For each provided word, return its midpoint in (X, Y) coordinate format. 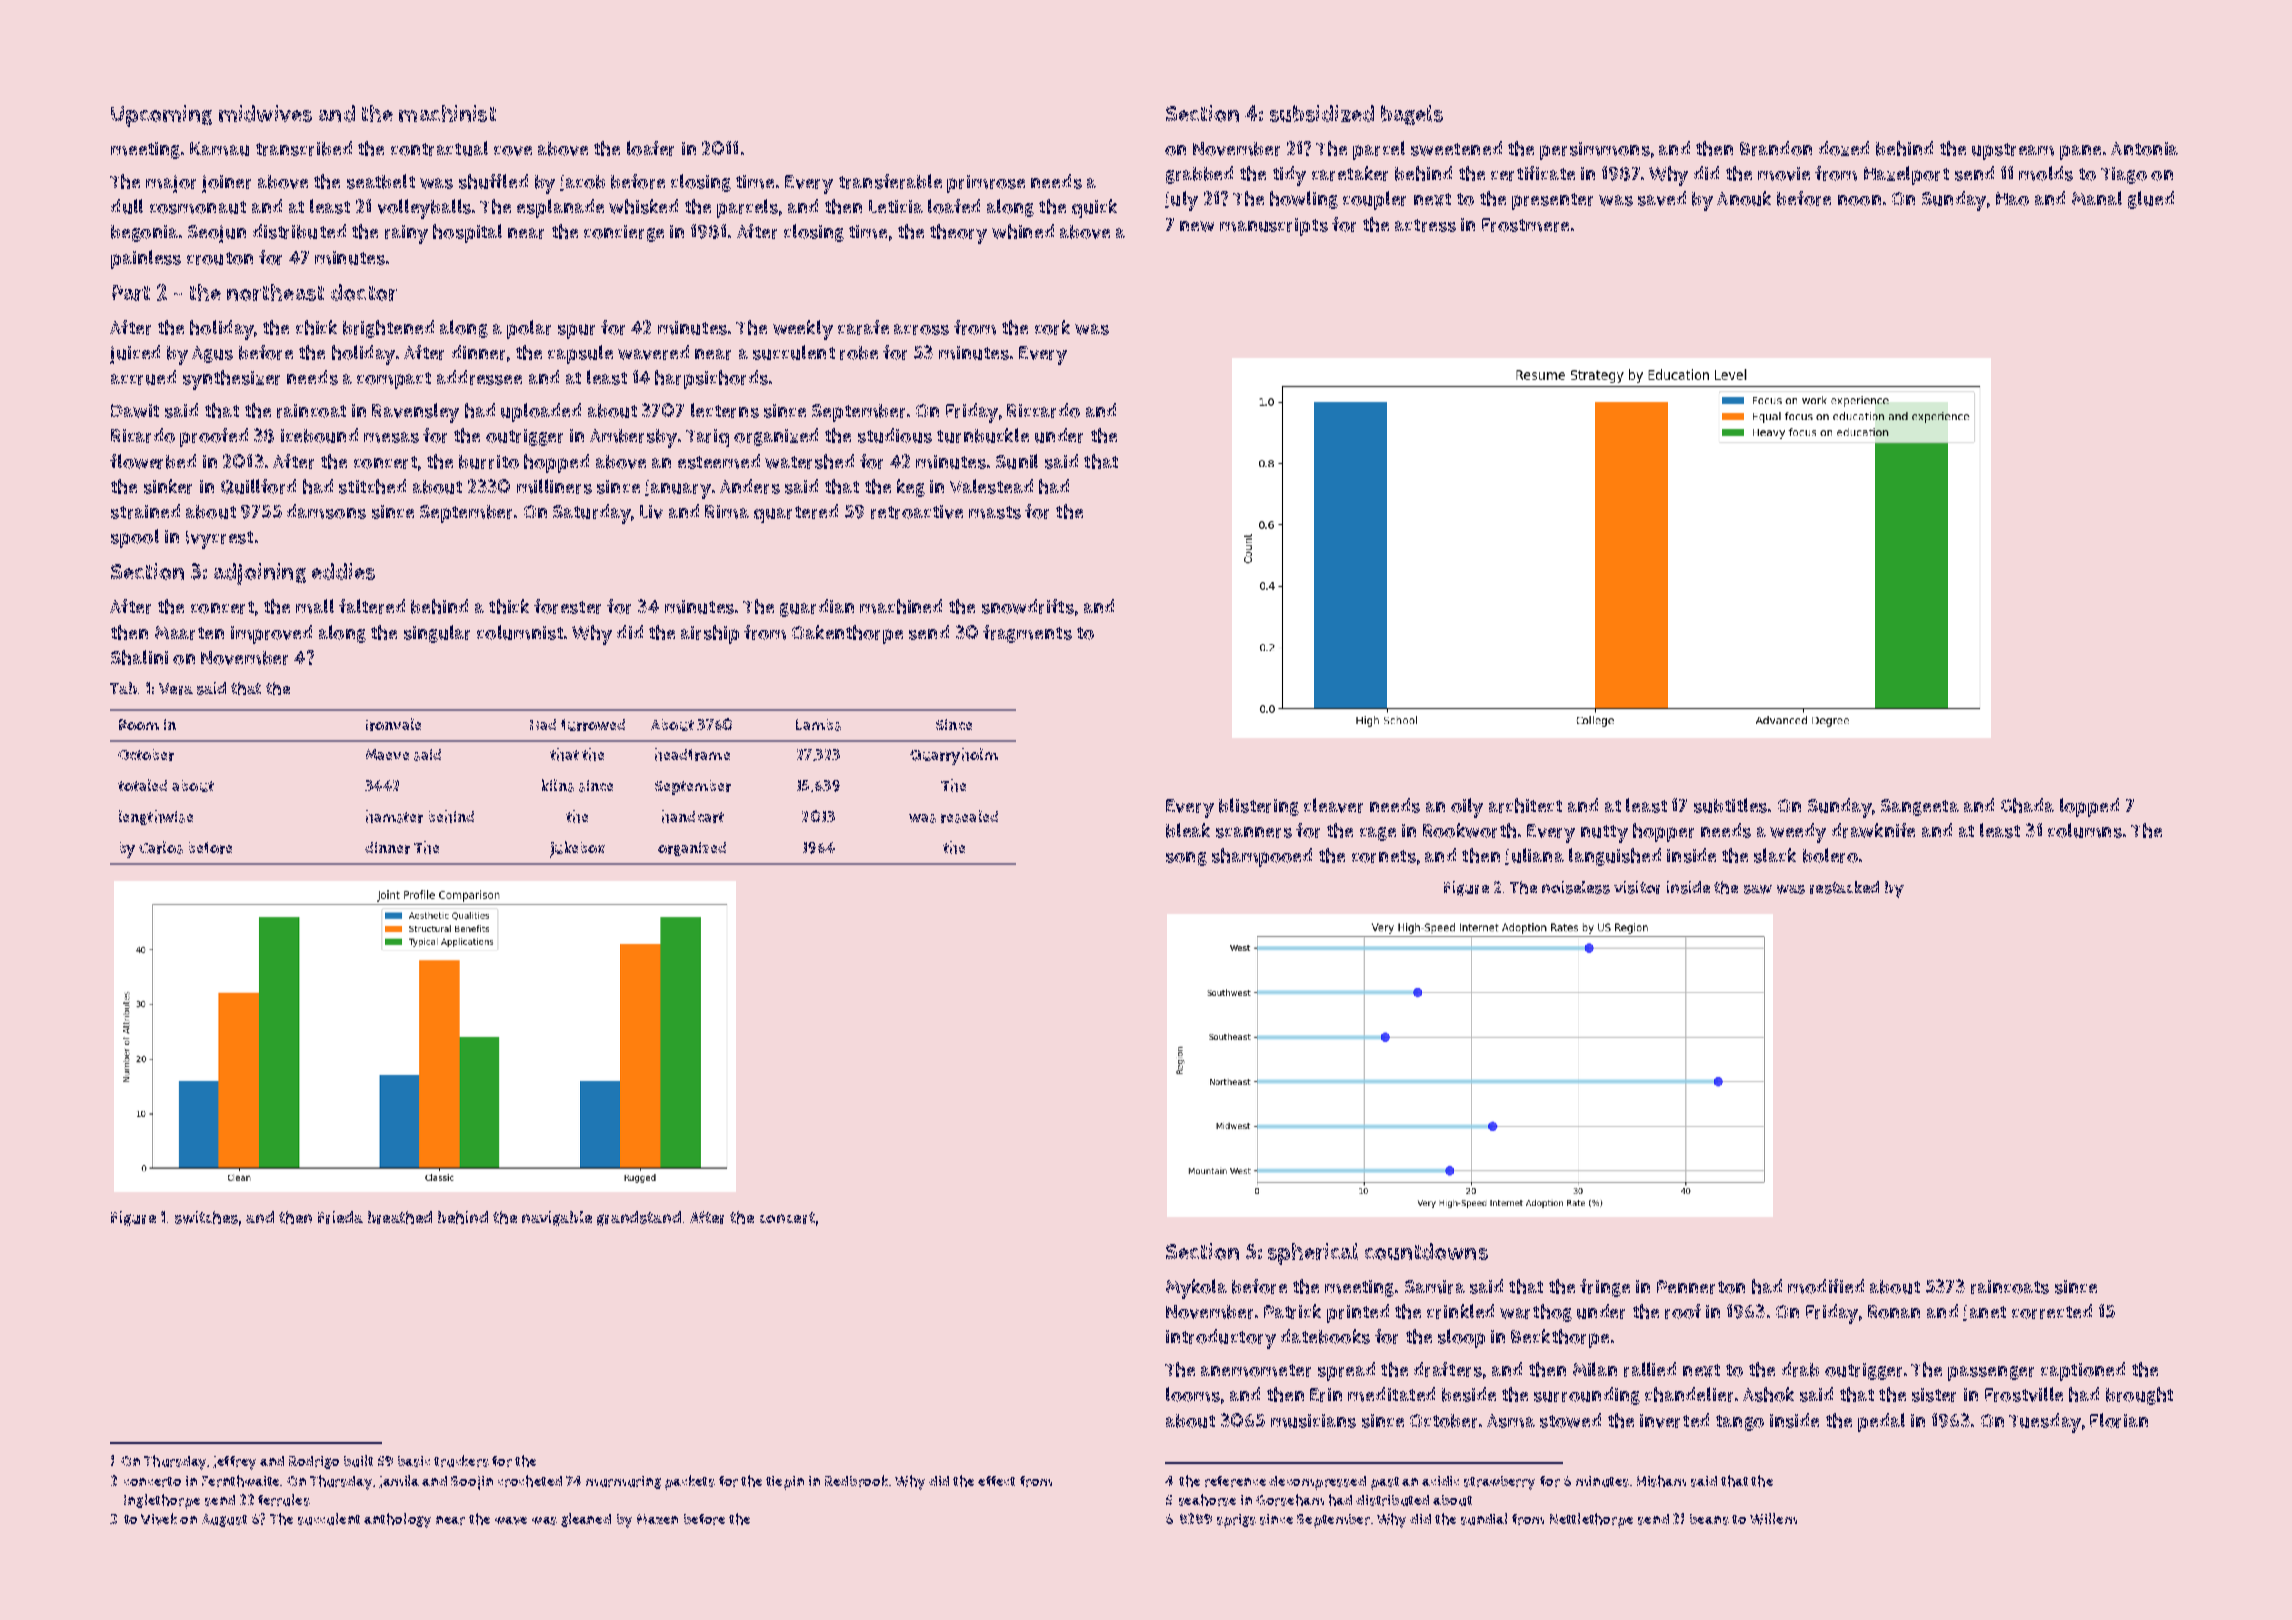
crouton (220, 258)
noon (1859, 200)
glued (2151, 200)
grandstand (639, 1218)
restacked (1844, 887)
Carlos (161, 847)
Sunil (1017, 461)
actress (1425, 225)
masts (995, 512)
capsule (580, 354)
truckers (461, 1461)
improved (271, 634)
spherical (1313, 1254)
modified (1826, 1286)
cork (1052, 327)
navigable (557, 1218)
